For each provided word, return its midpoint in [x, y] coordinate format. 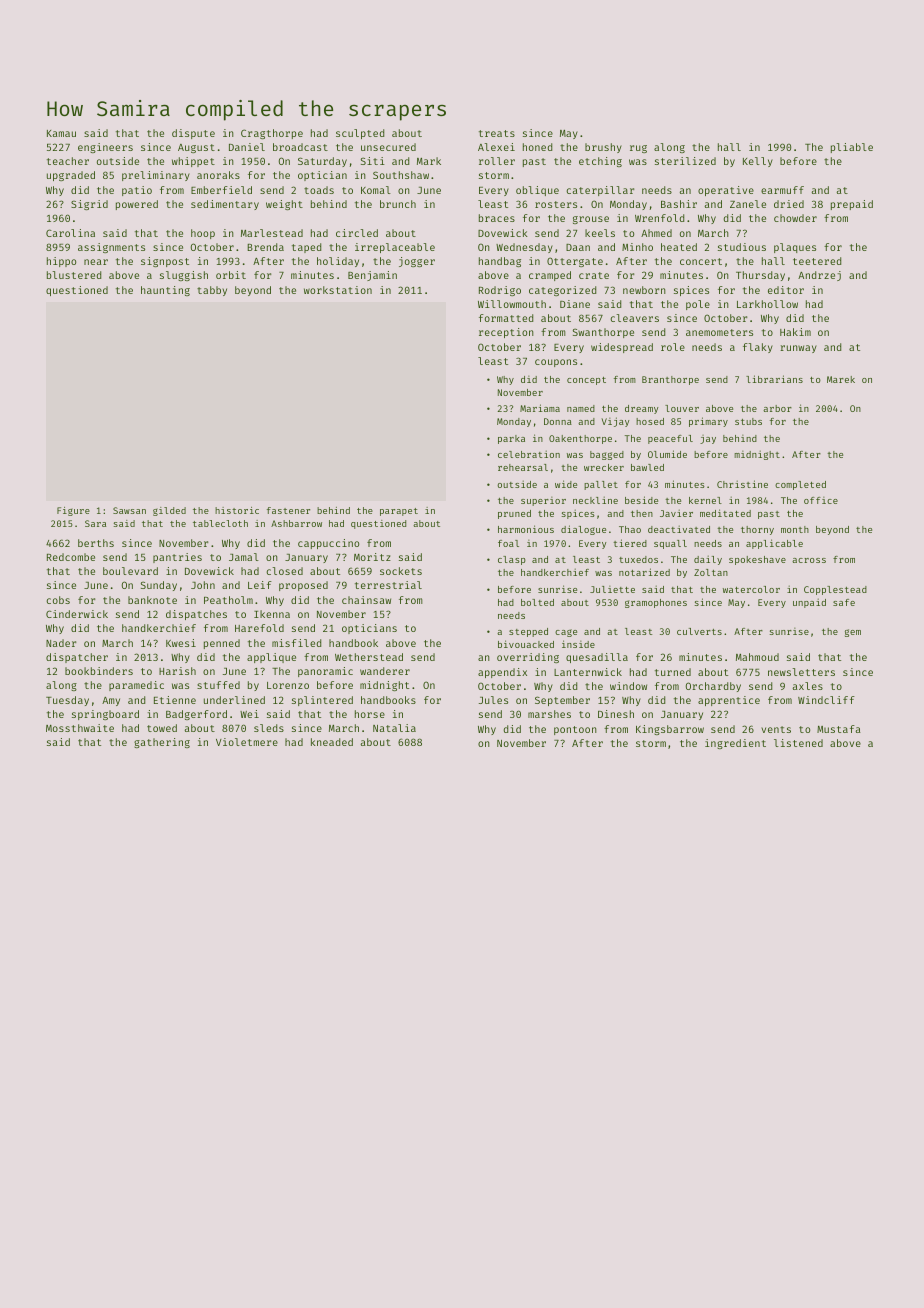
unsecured [388, 147]
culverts [699, 631]
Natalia [394, 728]
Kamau [61, 133]
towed [162, 728]
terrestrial [388, 585]
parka [511, 439]
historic [237, 510]
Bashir [679, 204]
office [821, 500]
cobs [58, 600]
